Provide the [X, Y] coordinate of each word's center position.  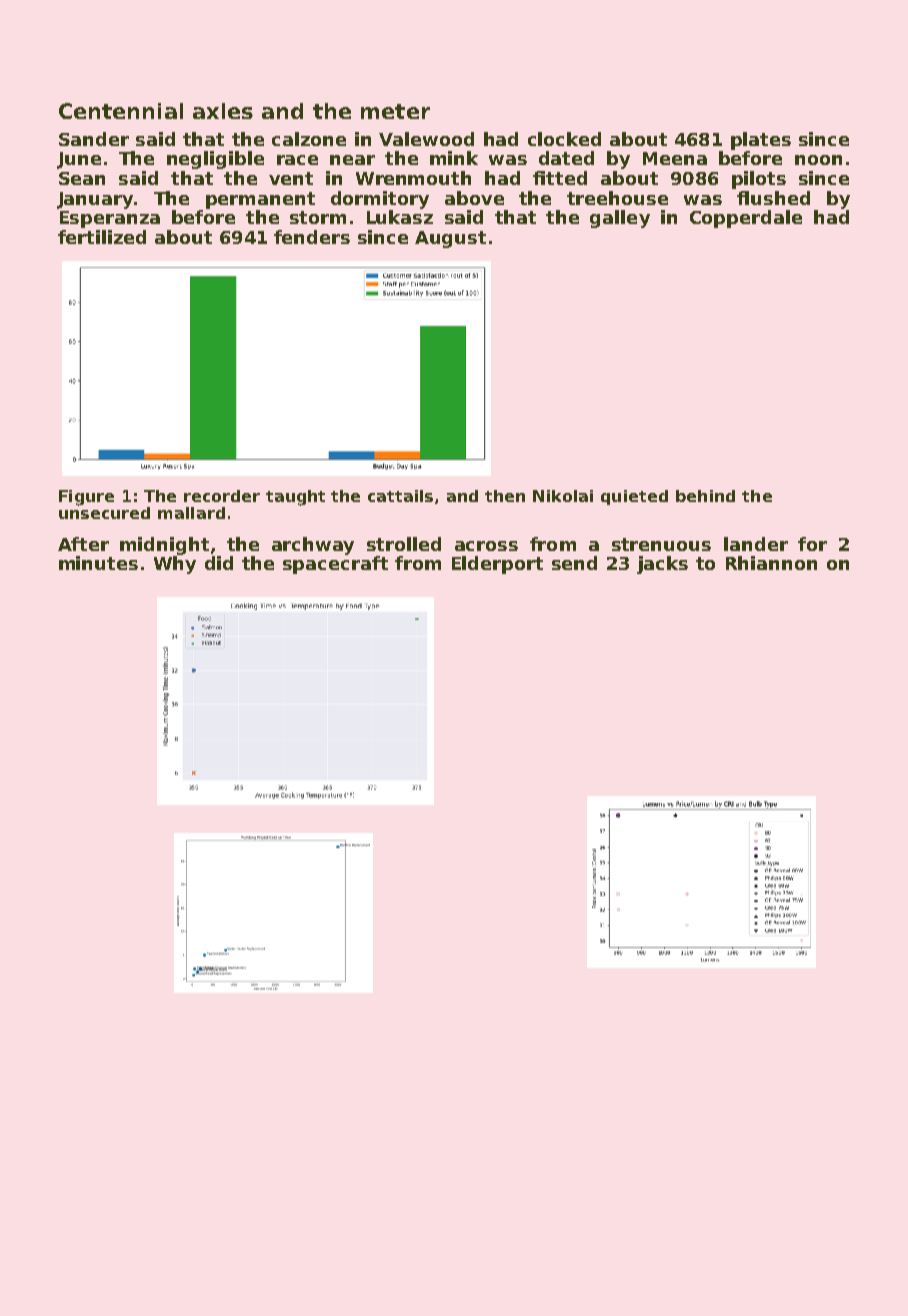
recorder [222, 496]
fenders [312, 237]
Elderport [497, 565]
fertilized [102, 237]
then [505, 496]
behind [705, 496]
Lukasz [400, 217]
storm [318, 217]
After [83, 544]
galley [620, 219]
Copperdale [746, 219]
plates [761, 141]
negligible [215, 160]
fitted [560, 178]
